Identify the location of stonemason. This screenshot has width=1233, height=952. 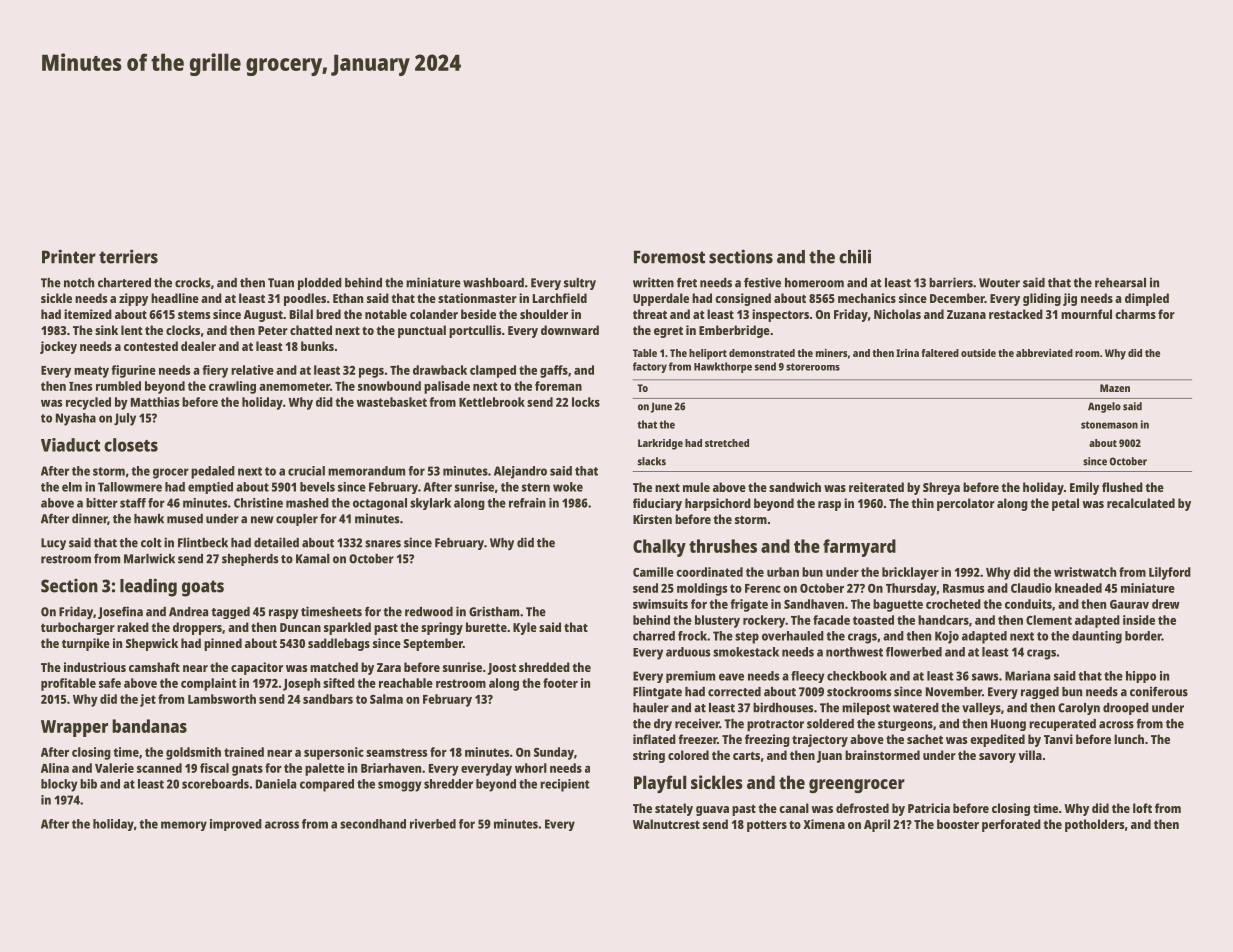
(1109, 425).
